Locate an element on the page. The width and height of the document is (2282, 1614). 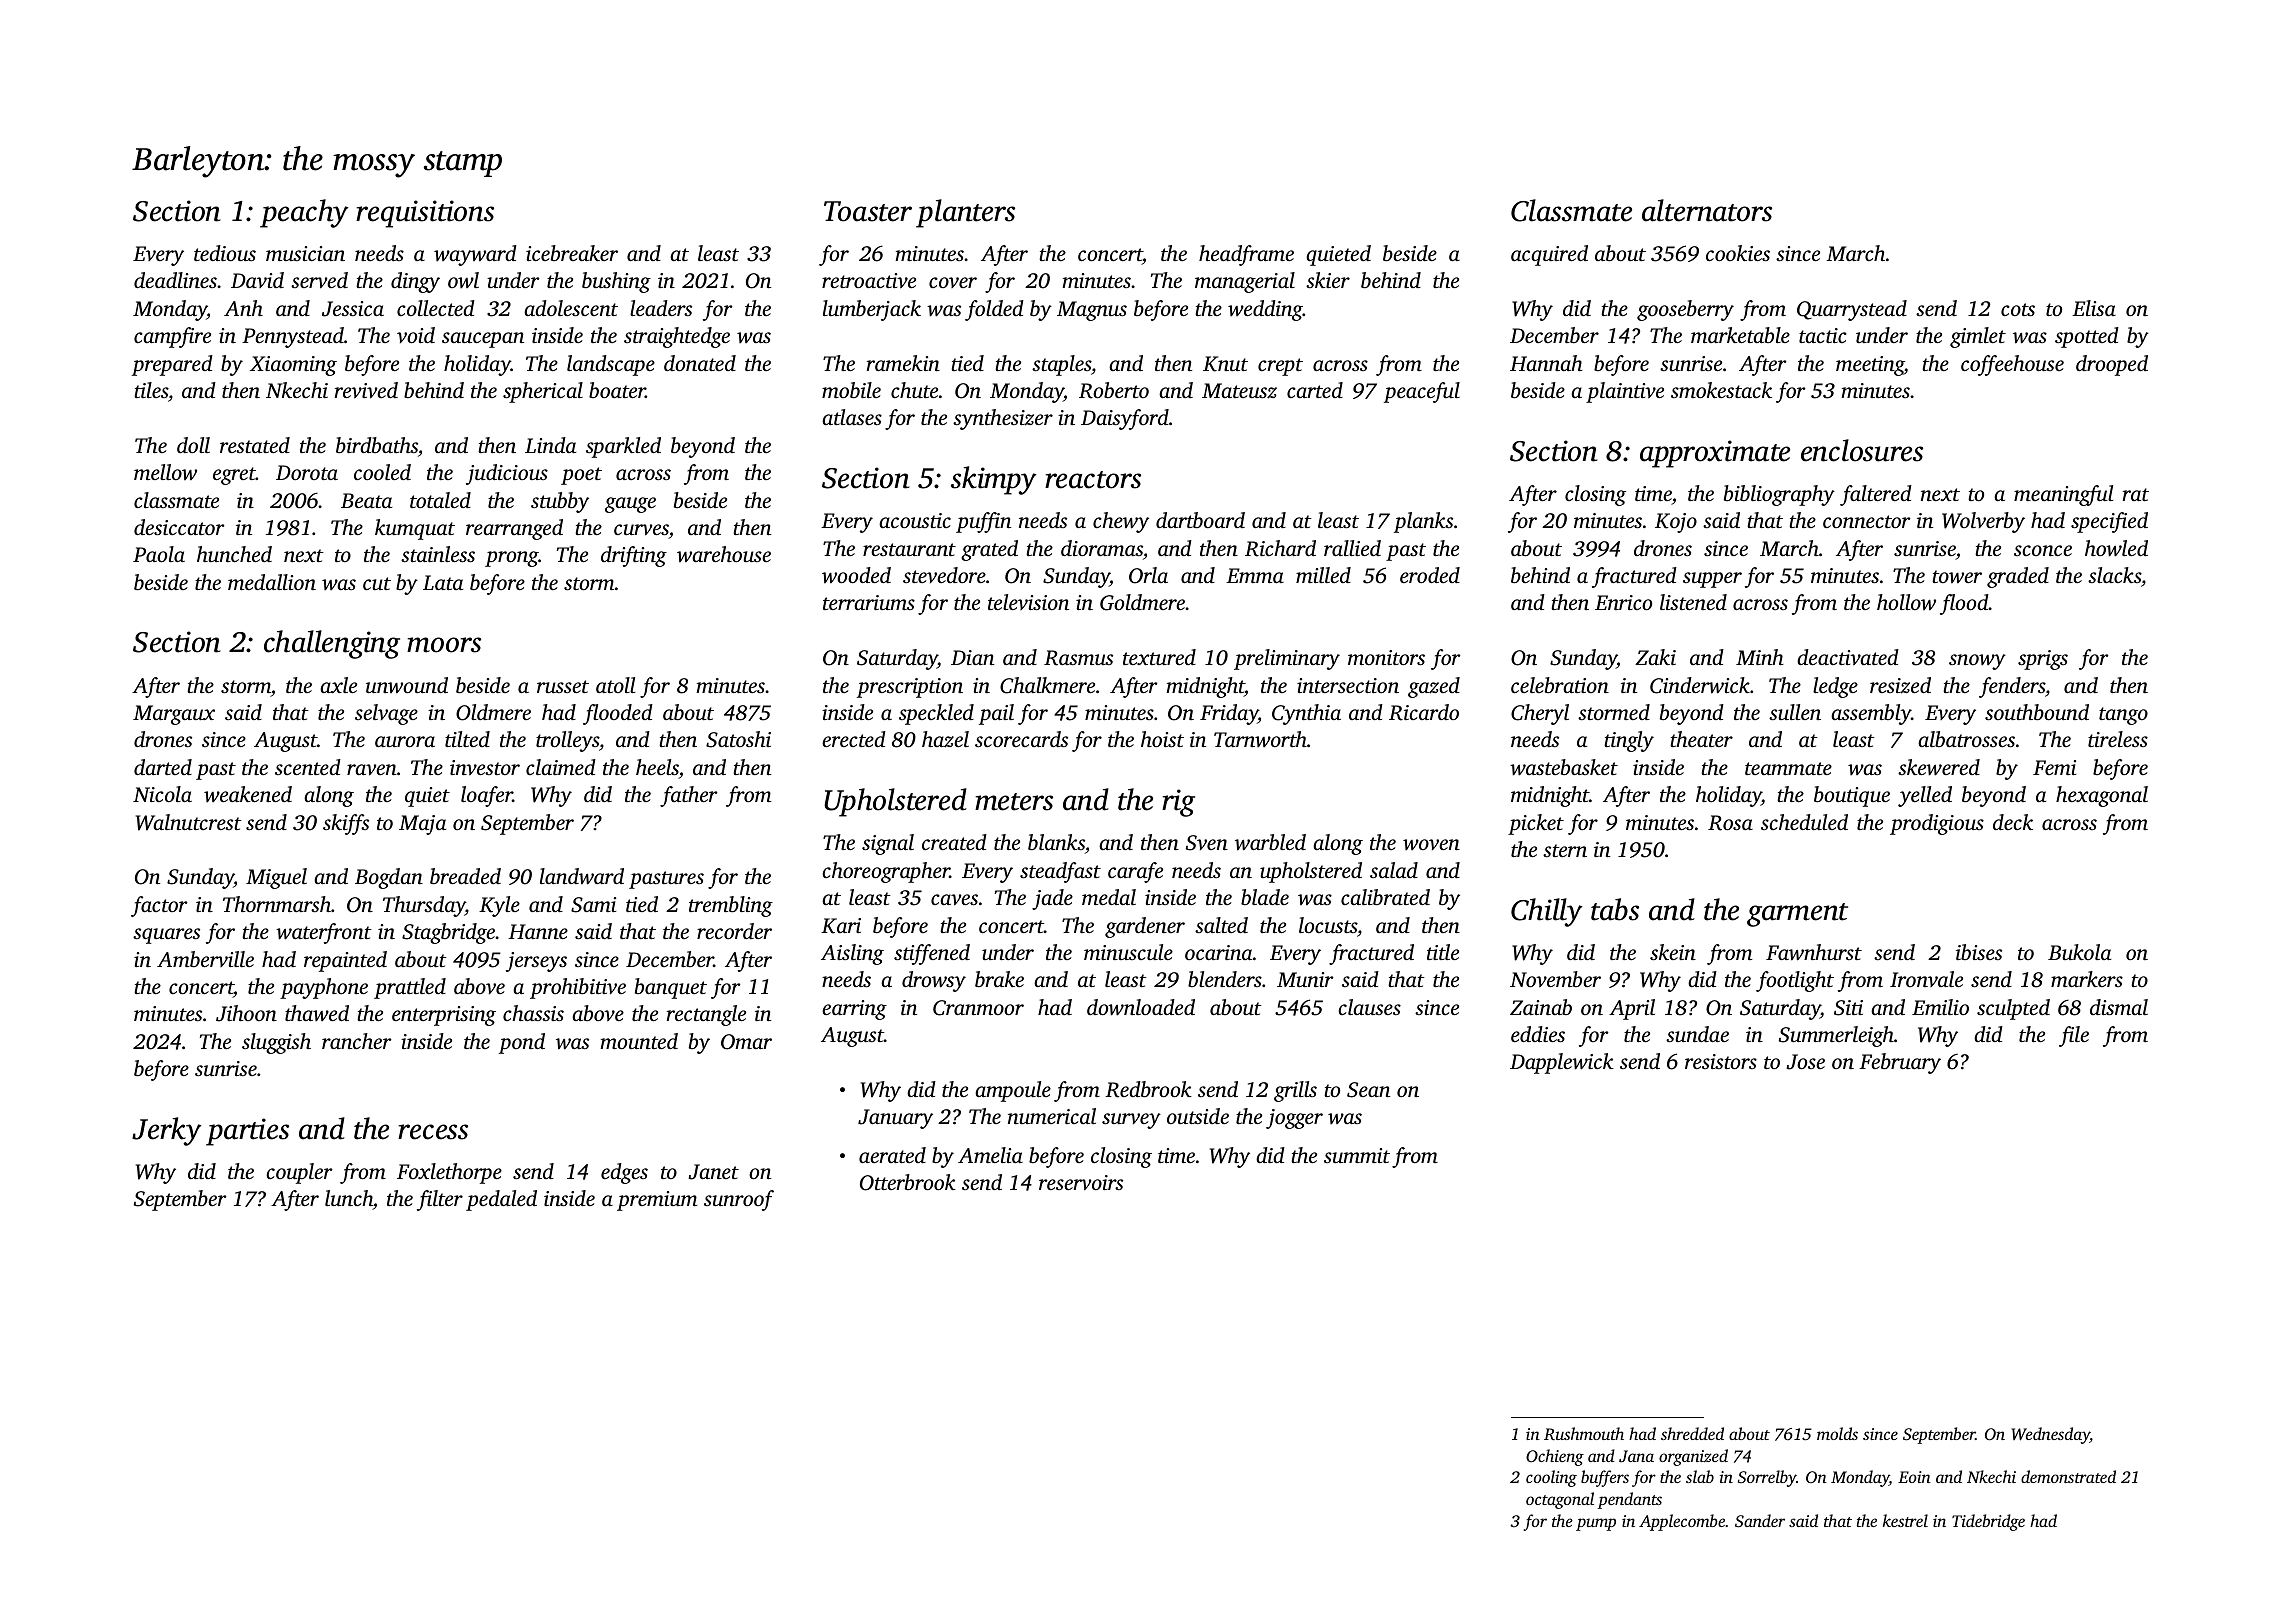
squares is located at coordinates (166, 936).
